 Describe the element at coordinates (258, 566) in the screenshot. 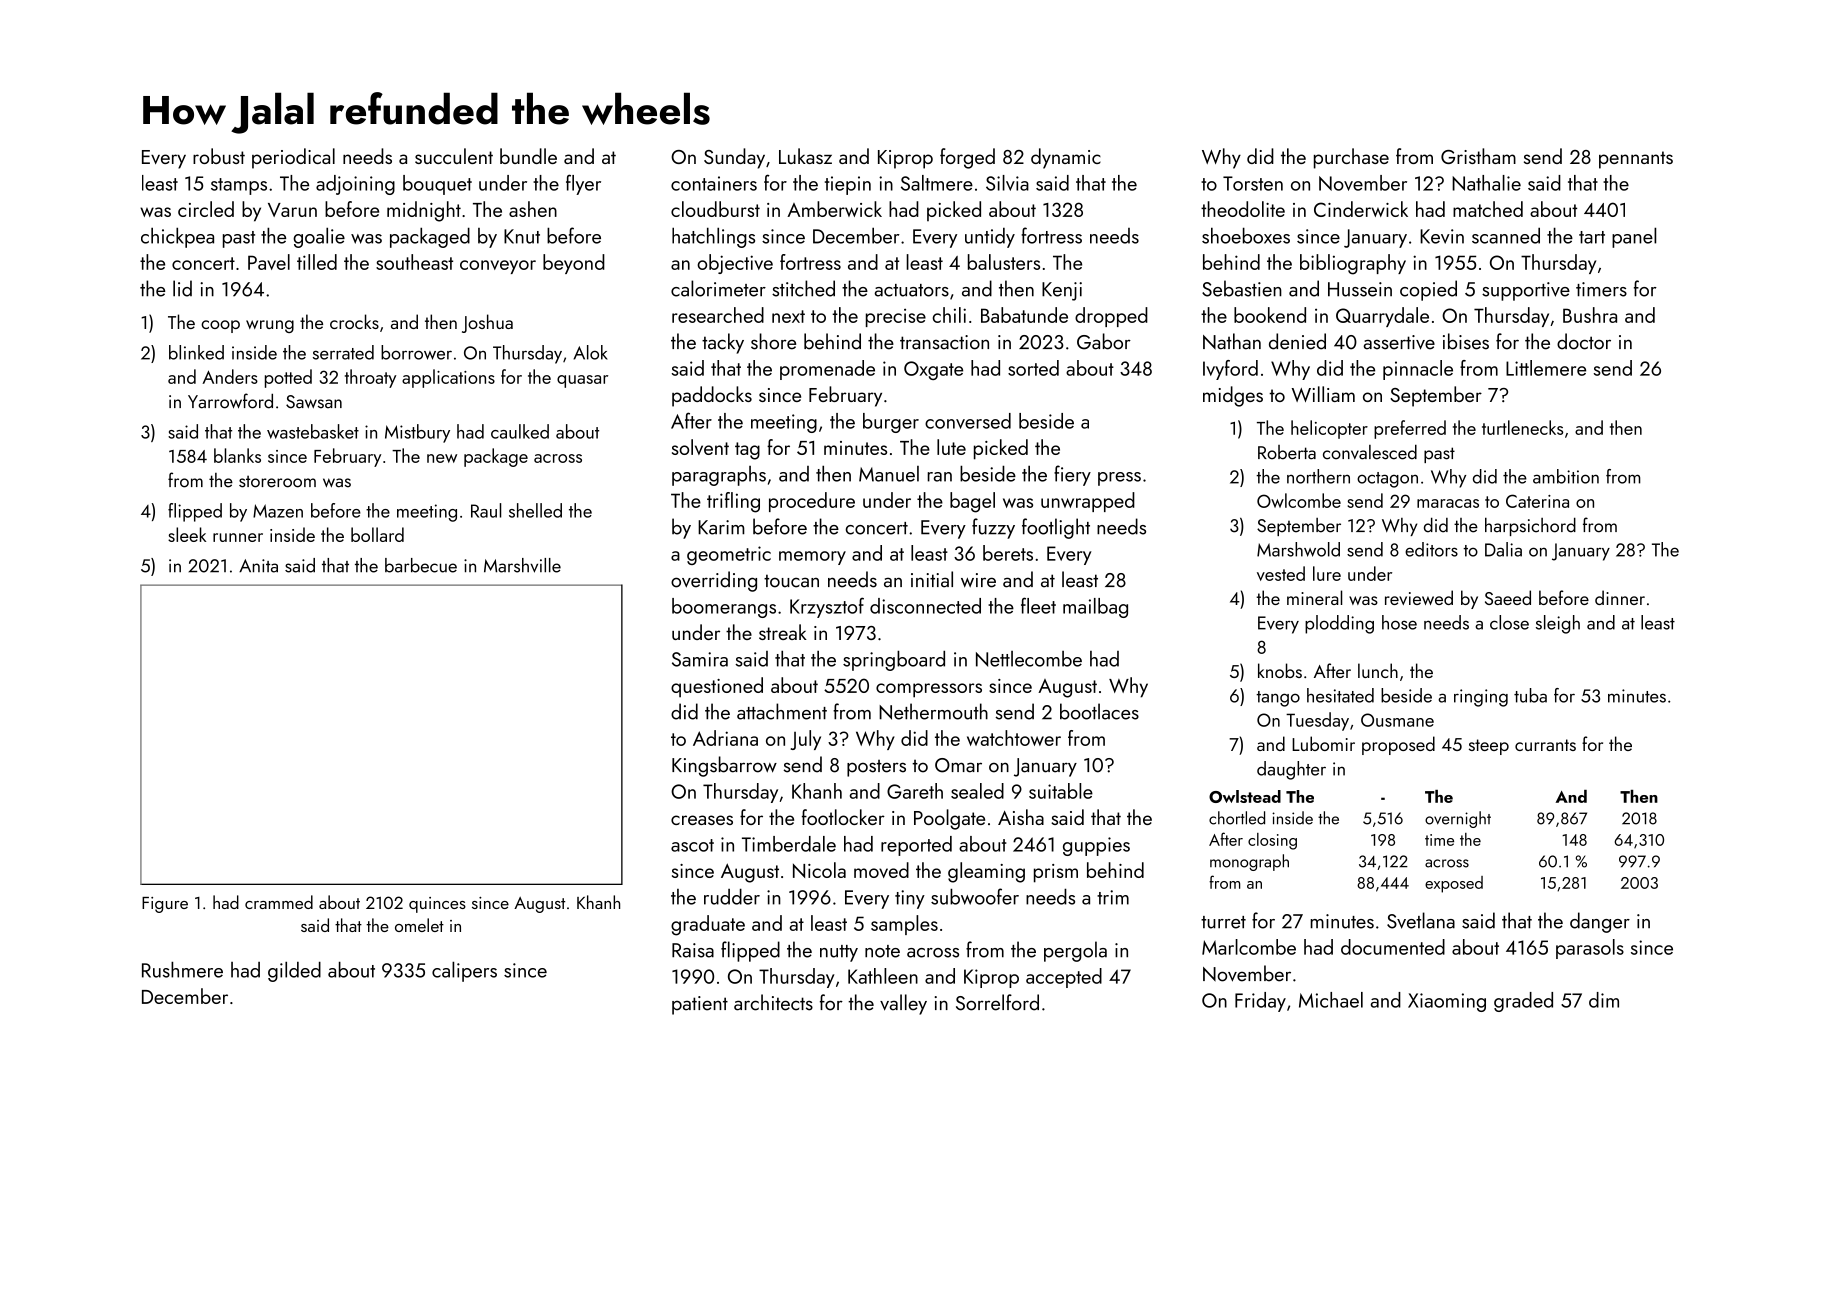

I see `Anita` at that location.
